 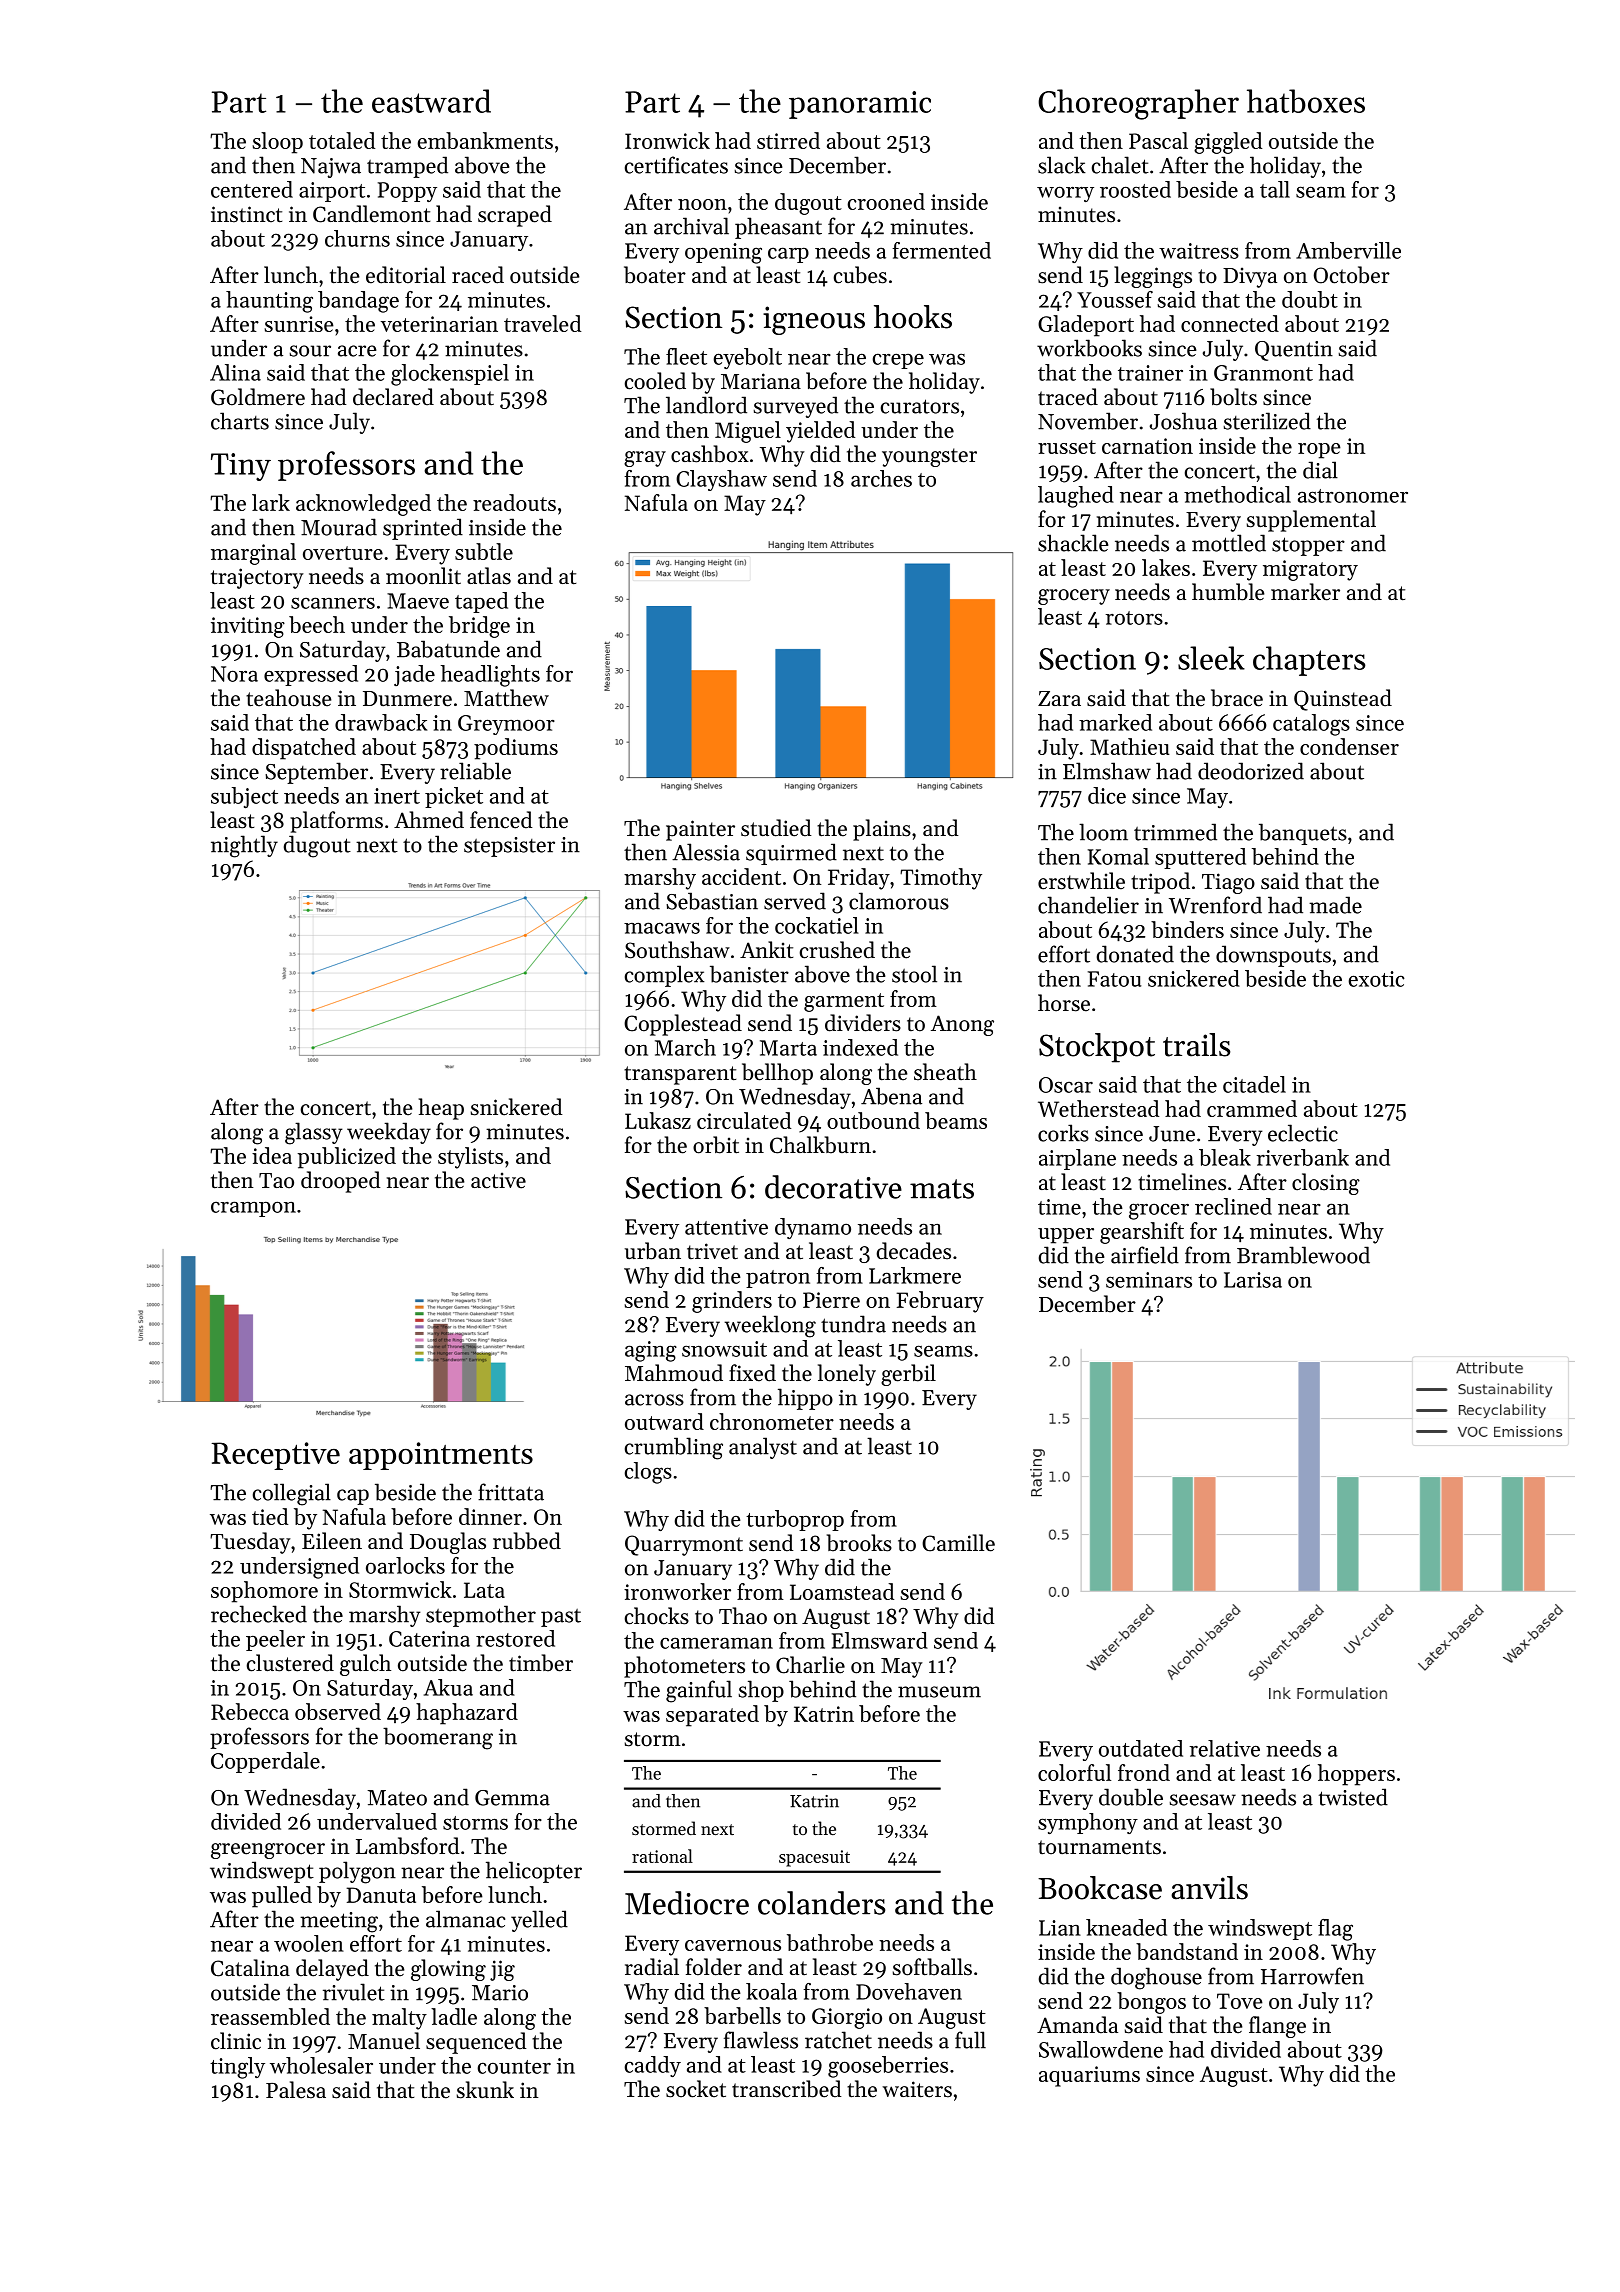 I want to click on studied, so click(x=776, y=828).
